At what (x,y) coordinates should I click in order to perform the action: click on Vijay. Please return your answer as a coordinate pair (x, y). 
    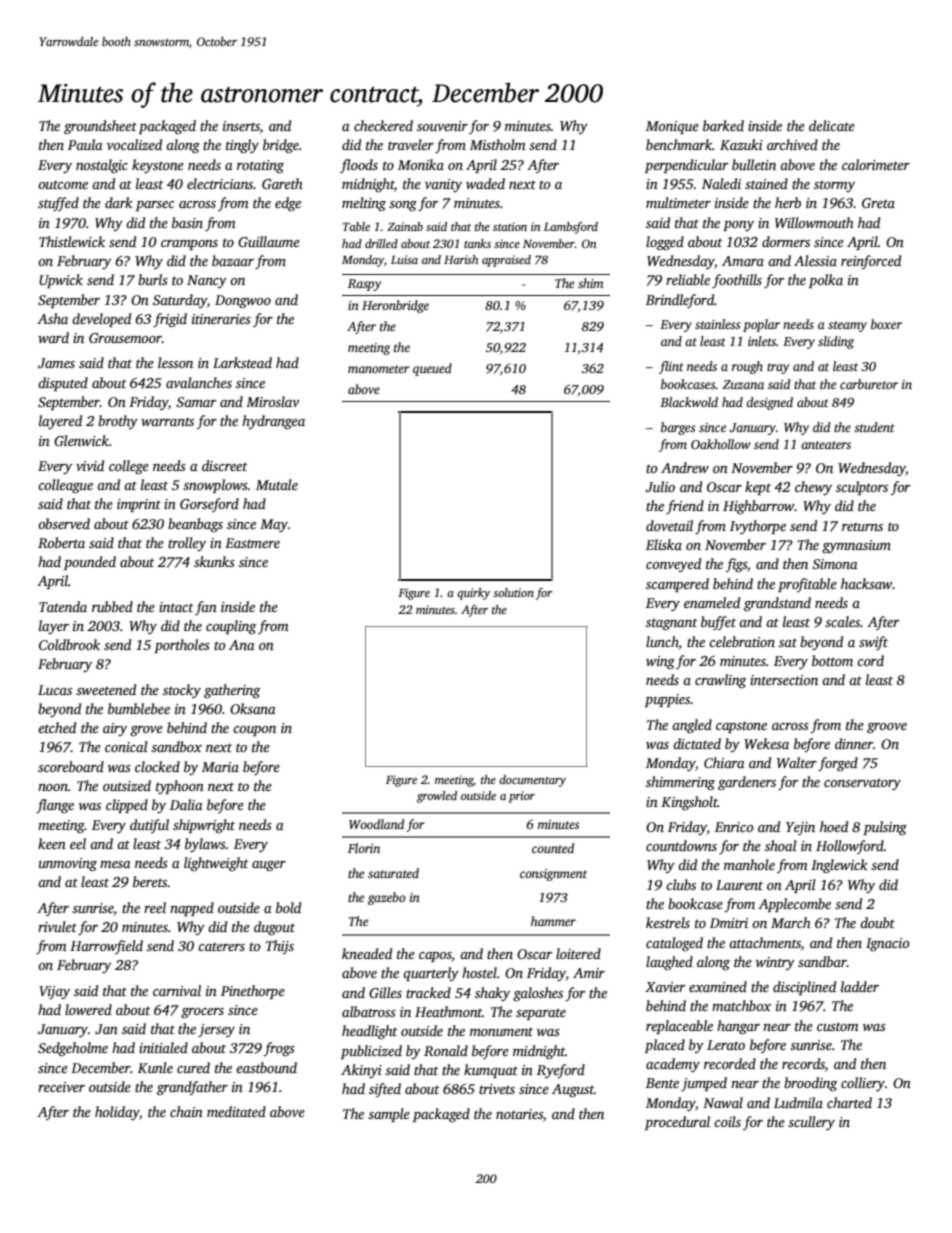
    Looking at the image, I should click on (54, 992).
